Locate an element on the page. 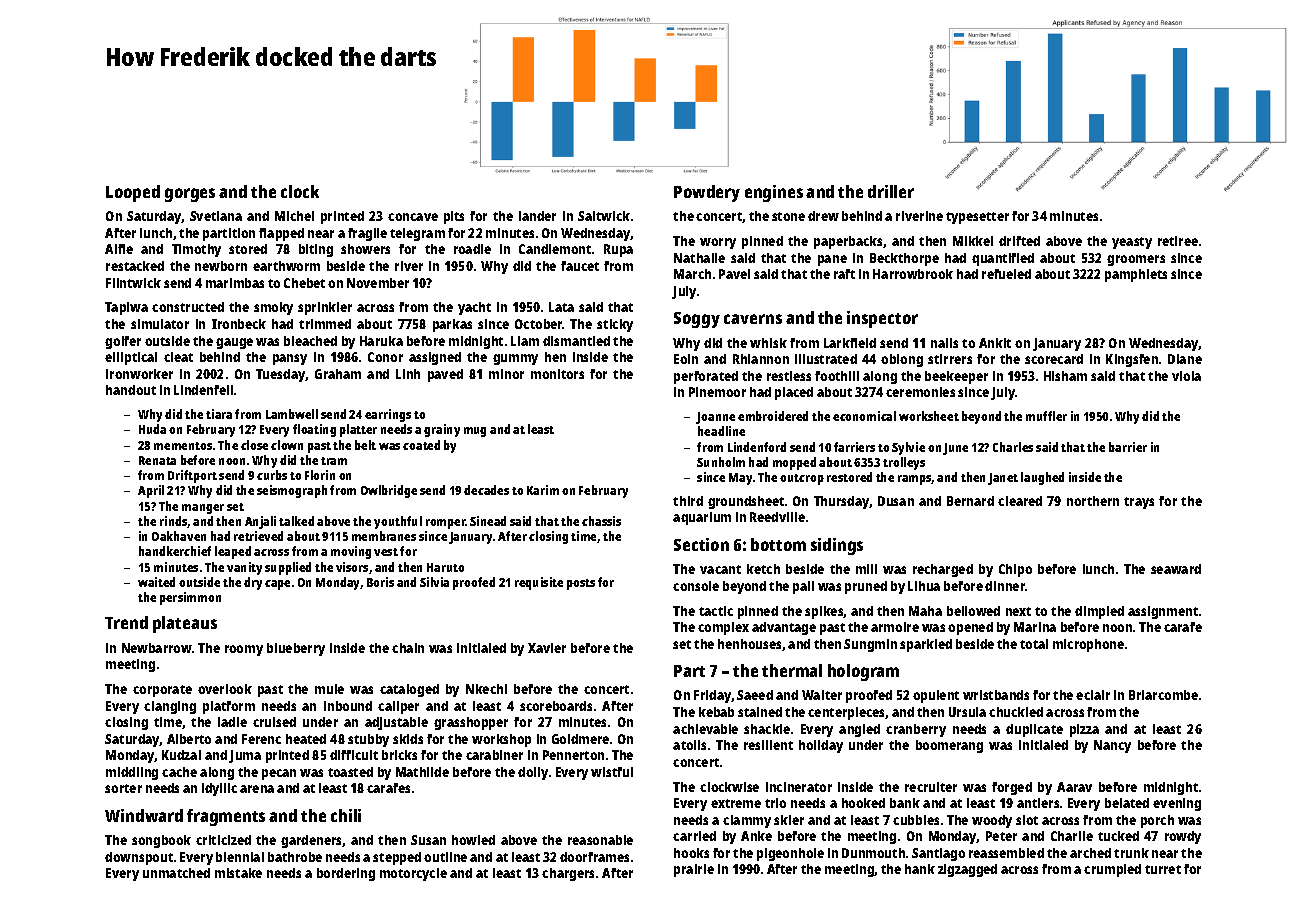 Image resolution: width=1308 pixels, height=924 pixels. minor is located at coordinates (506, 374).
